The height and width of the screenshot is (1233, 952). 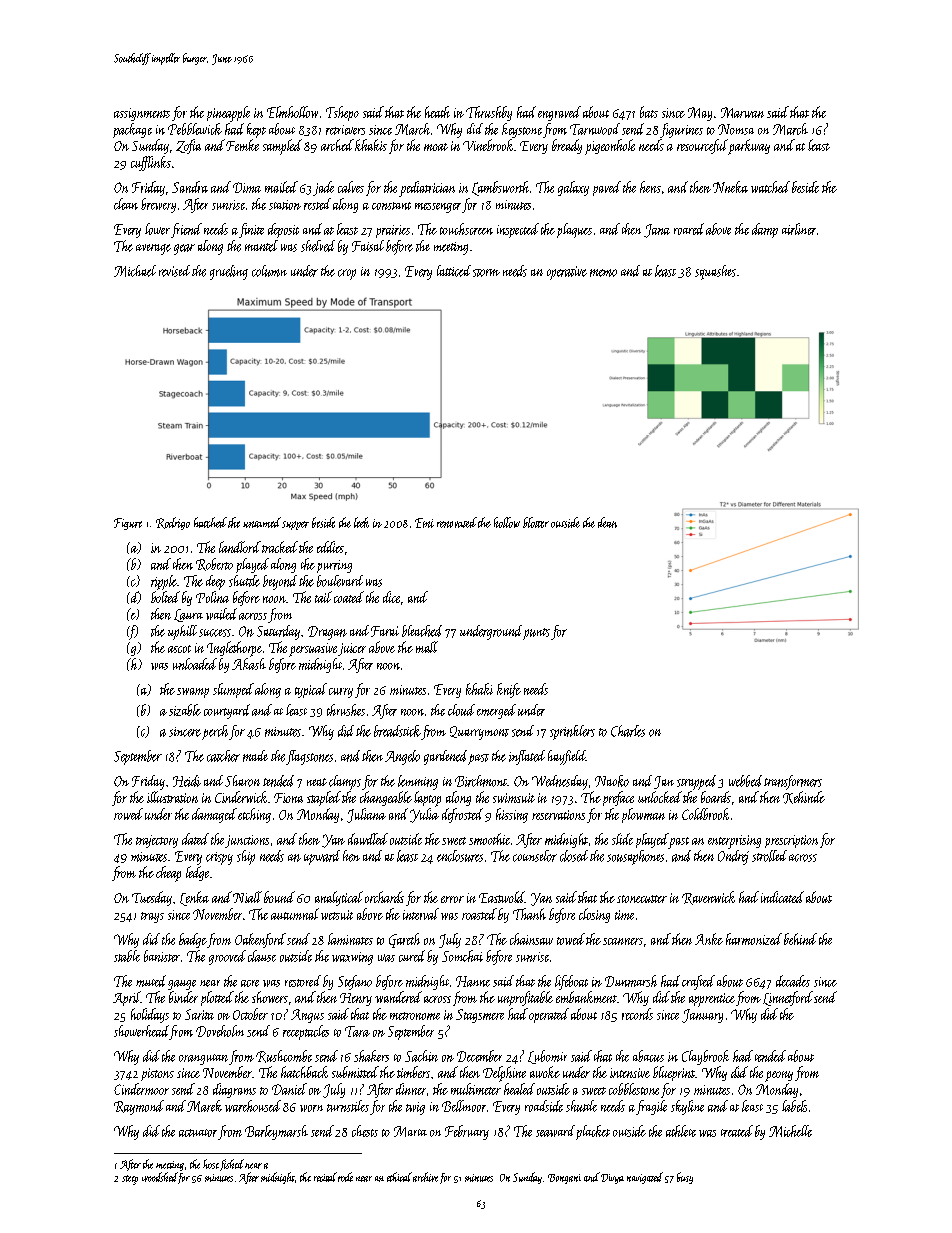 What do you see at coordinates (153, 249) in the screenshot?
I see `average` at bounding box center [153, 249].
